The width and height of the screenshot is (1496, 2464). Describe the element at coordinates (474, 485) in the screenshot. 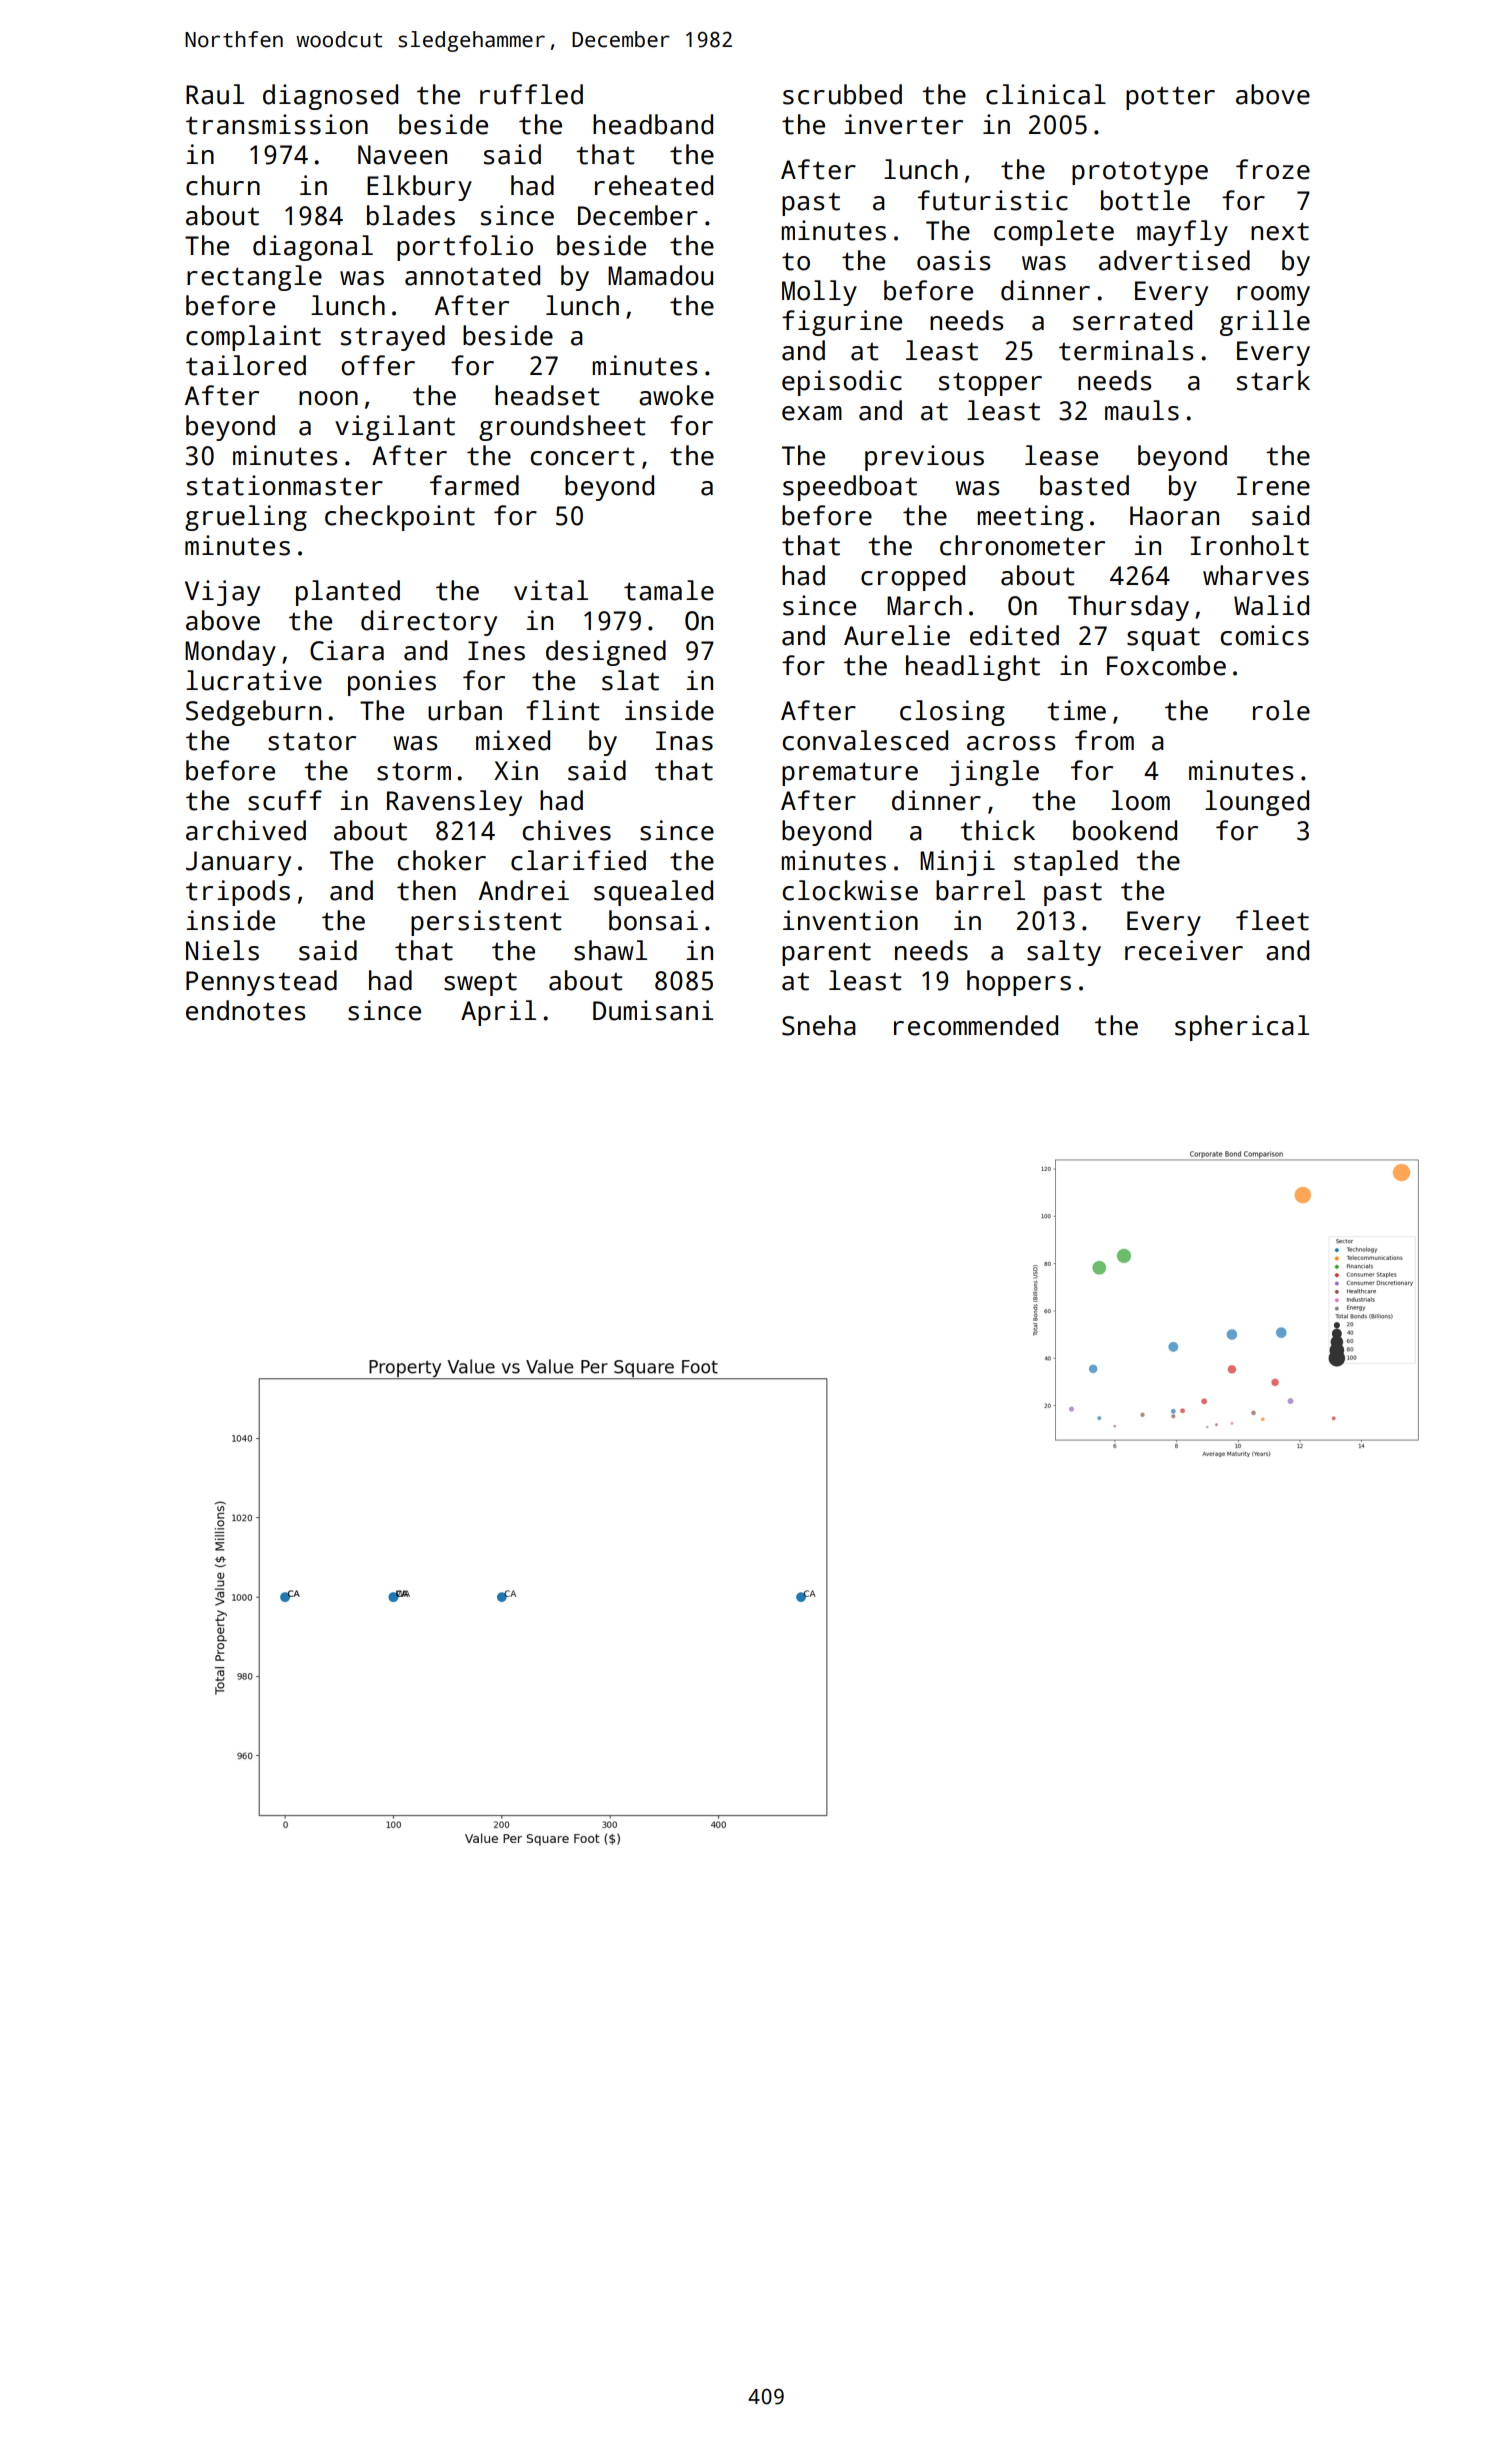

I see `farmed` at that location.
